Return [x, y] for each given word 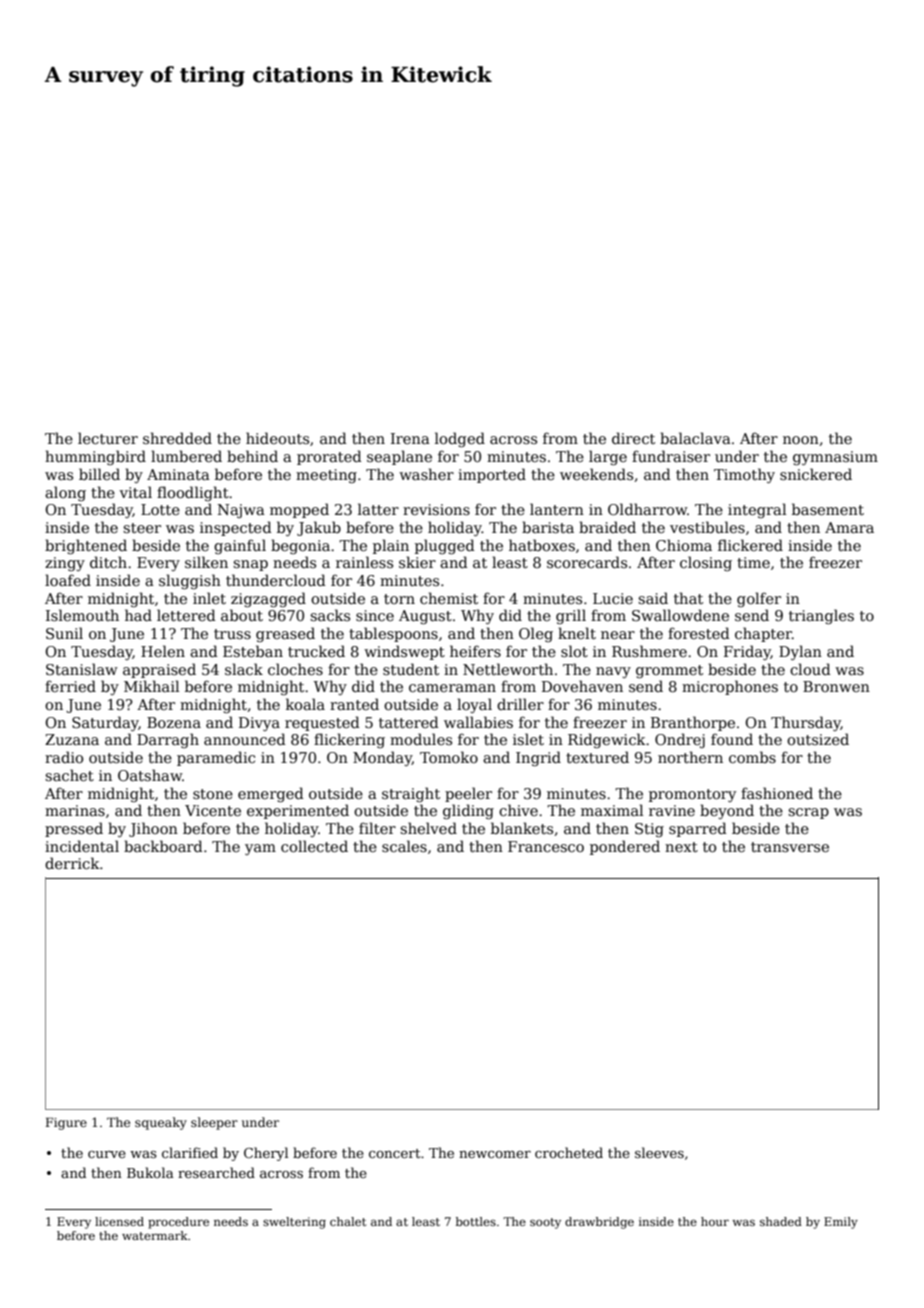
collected [314, 846]
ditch [108, 562]
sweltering [294, 1223]
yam [260, 849]
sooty [545, 1223]
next [681, 847]
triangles [821, 616]
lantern [557, 509]
